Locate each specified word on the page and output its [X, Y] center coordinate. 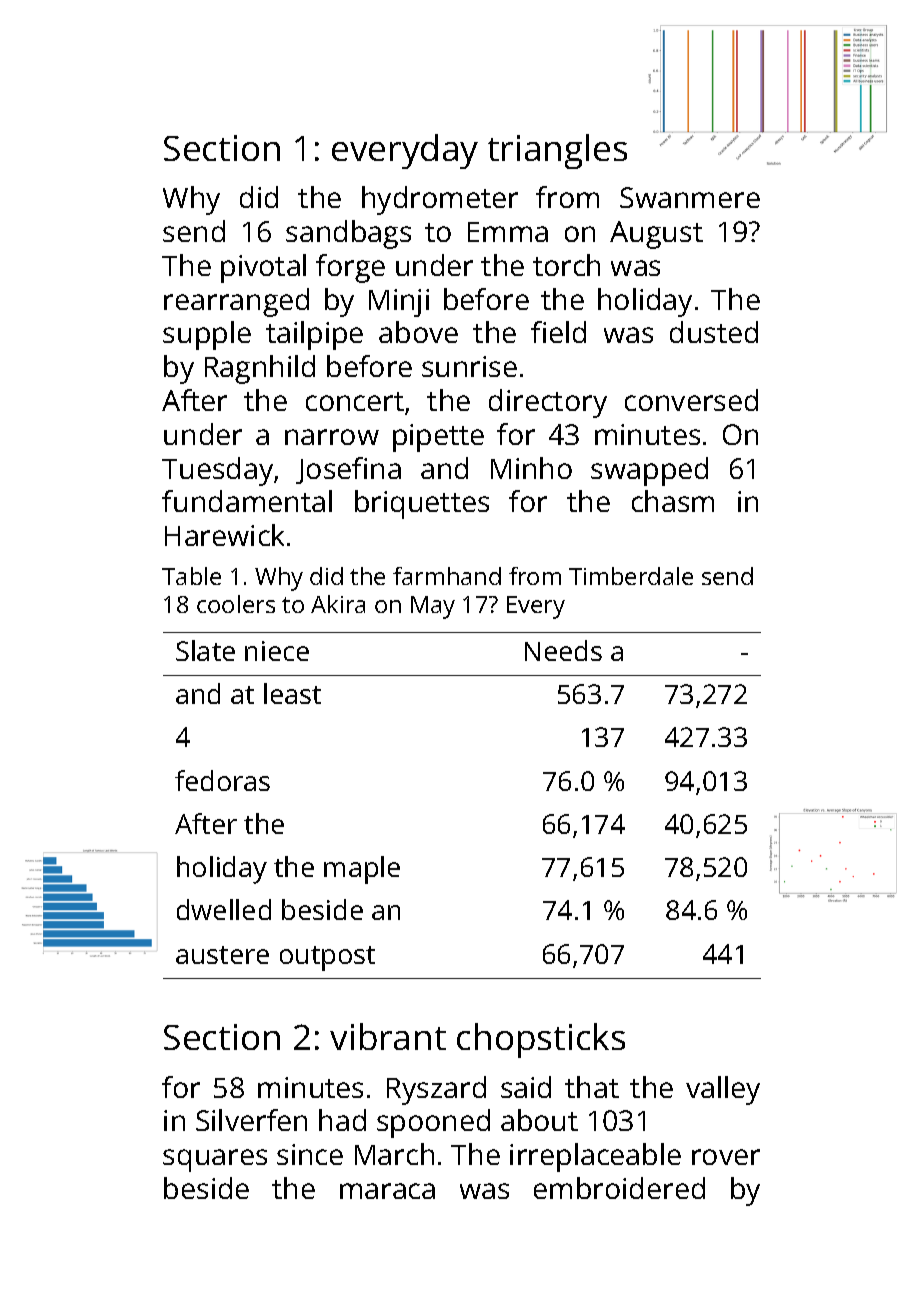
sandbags [348, 234]
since [310, 1154]
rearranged [236, 302]
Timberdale [631, 576]
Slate [205, 650]
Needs [563, 650]
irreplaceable [595, 1157]
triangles [557, 151]
